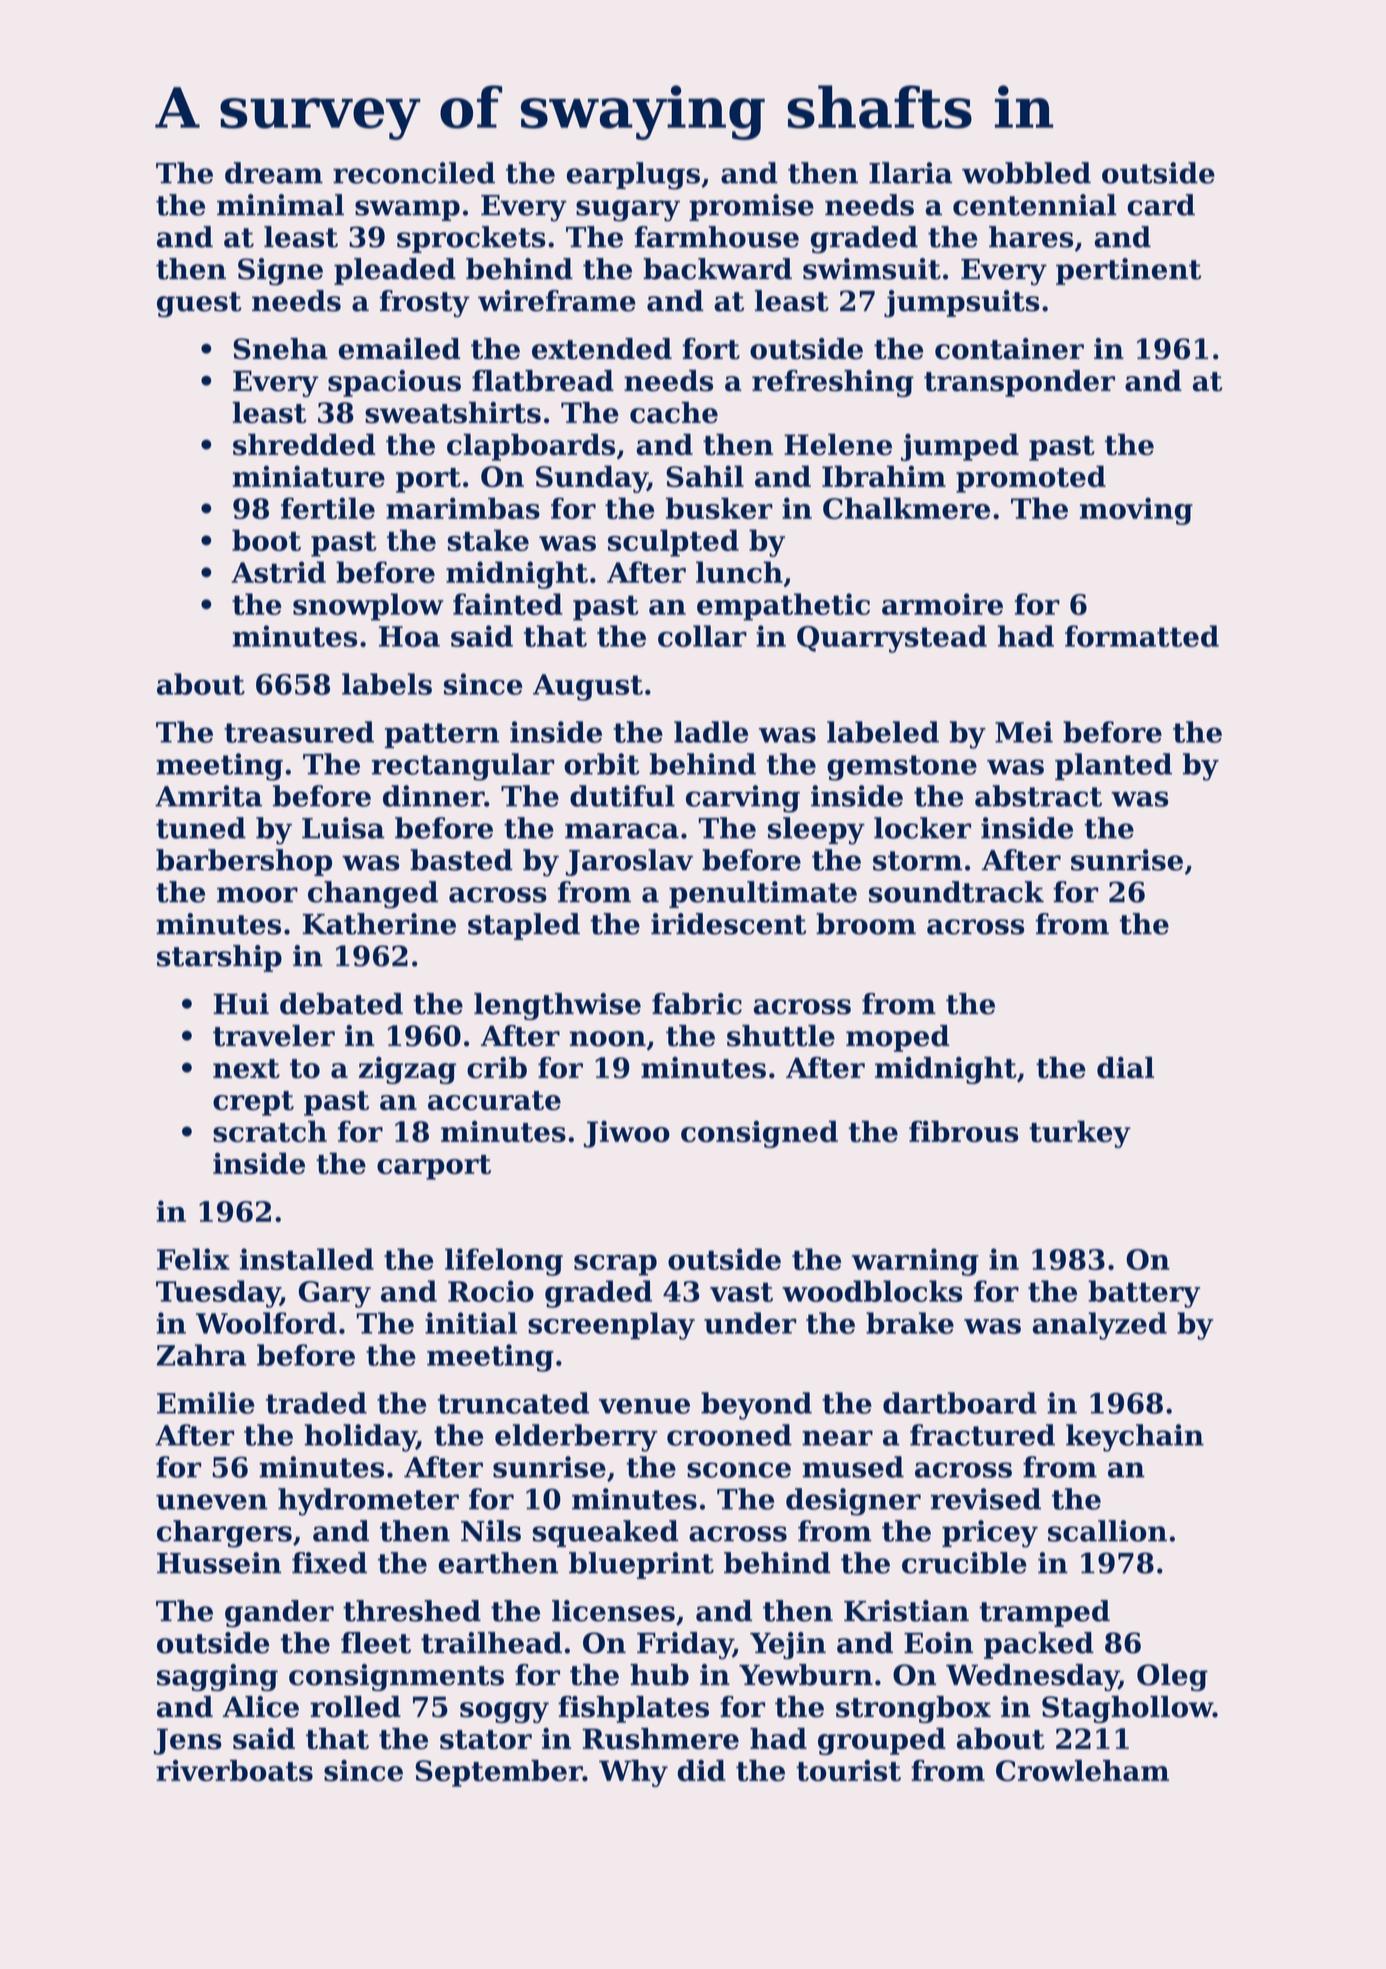  Describe the element at coordinates (274, 173) in the document. I see `dream` at that location.
